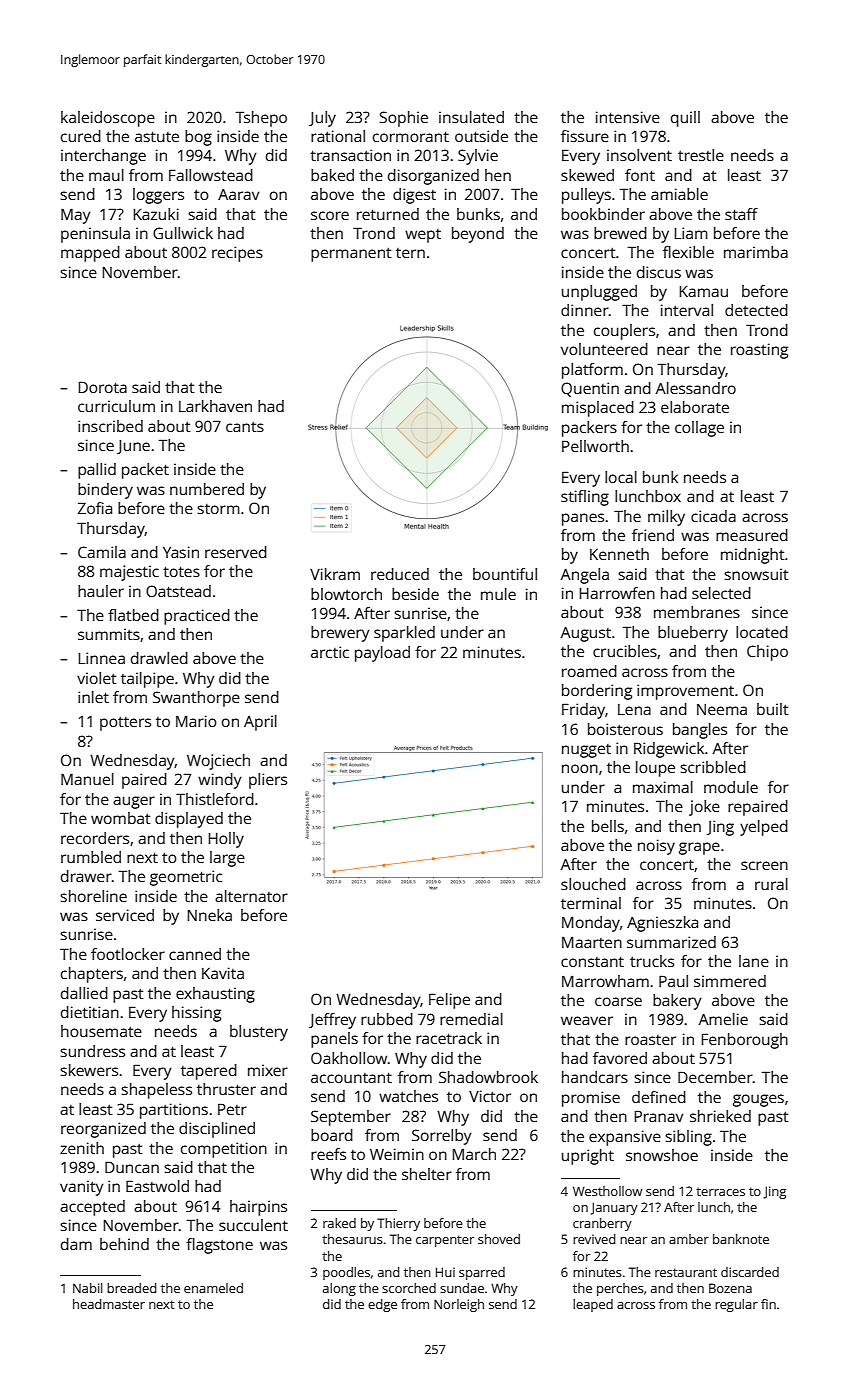  Describe the element at coordinates (731, 787) in the image. I see `module` at that location.
